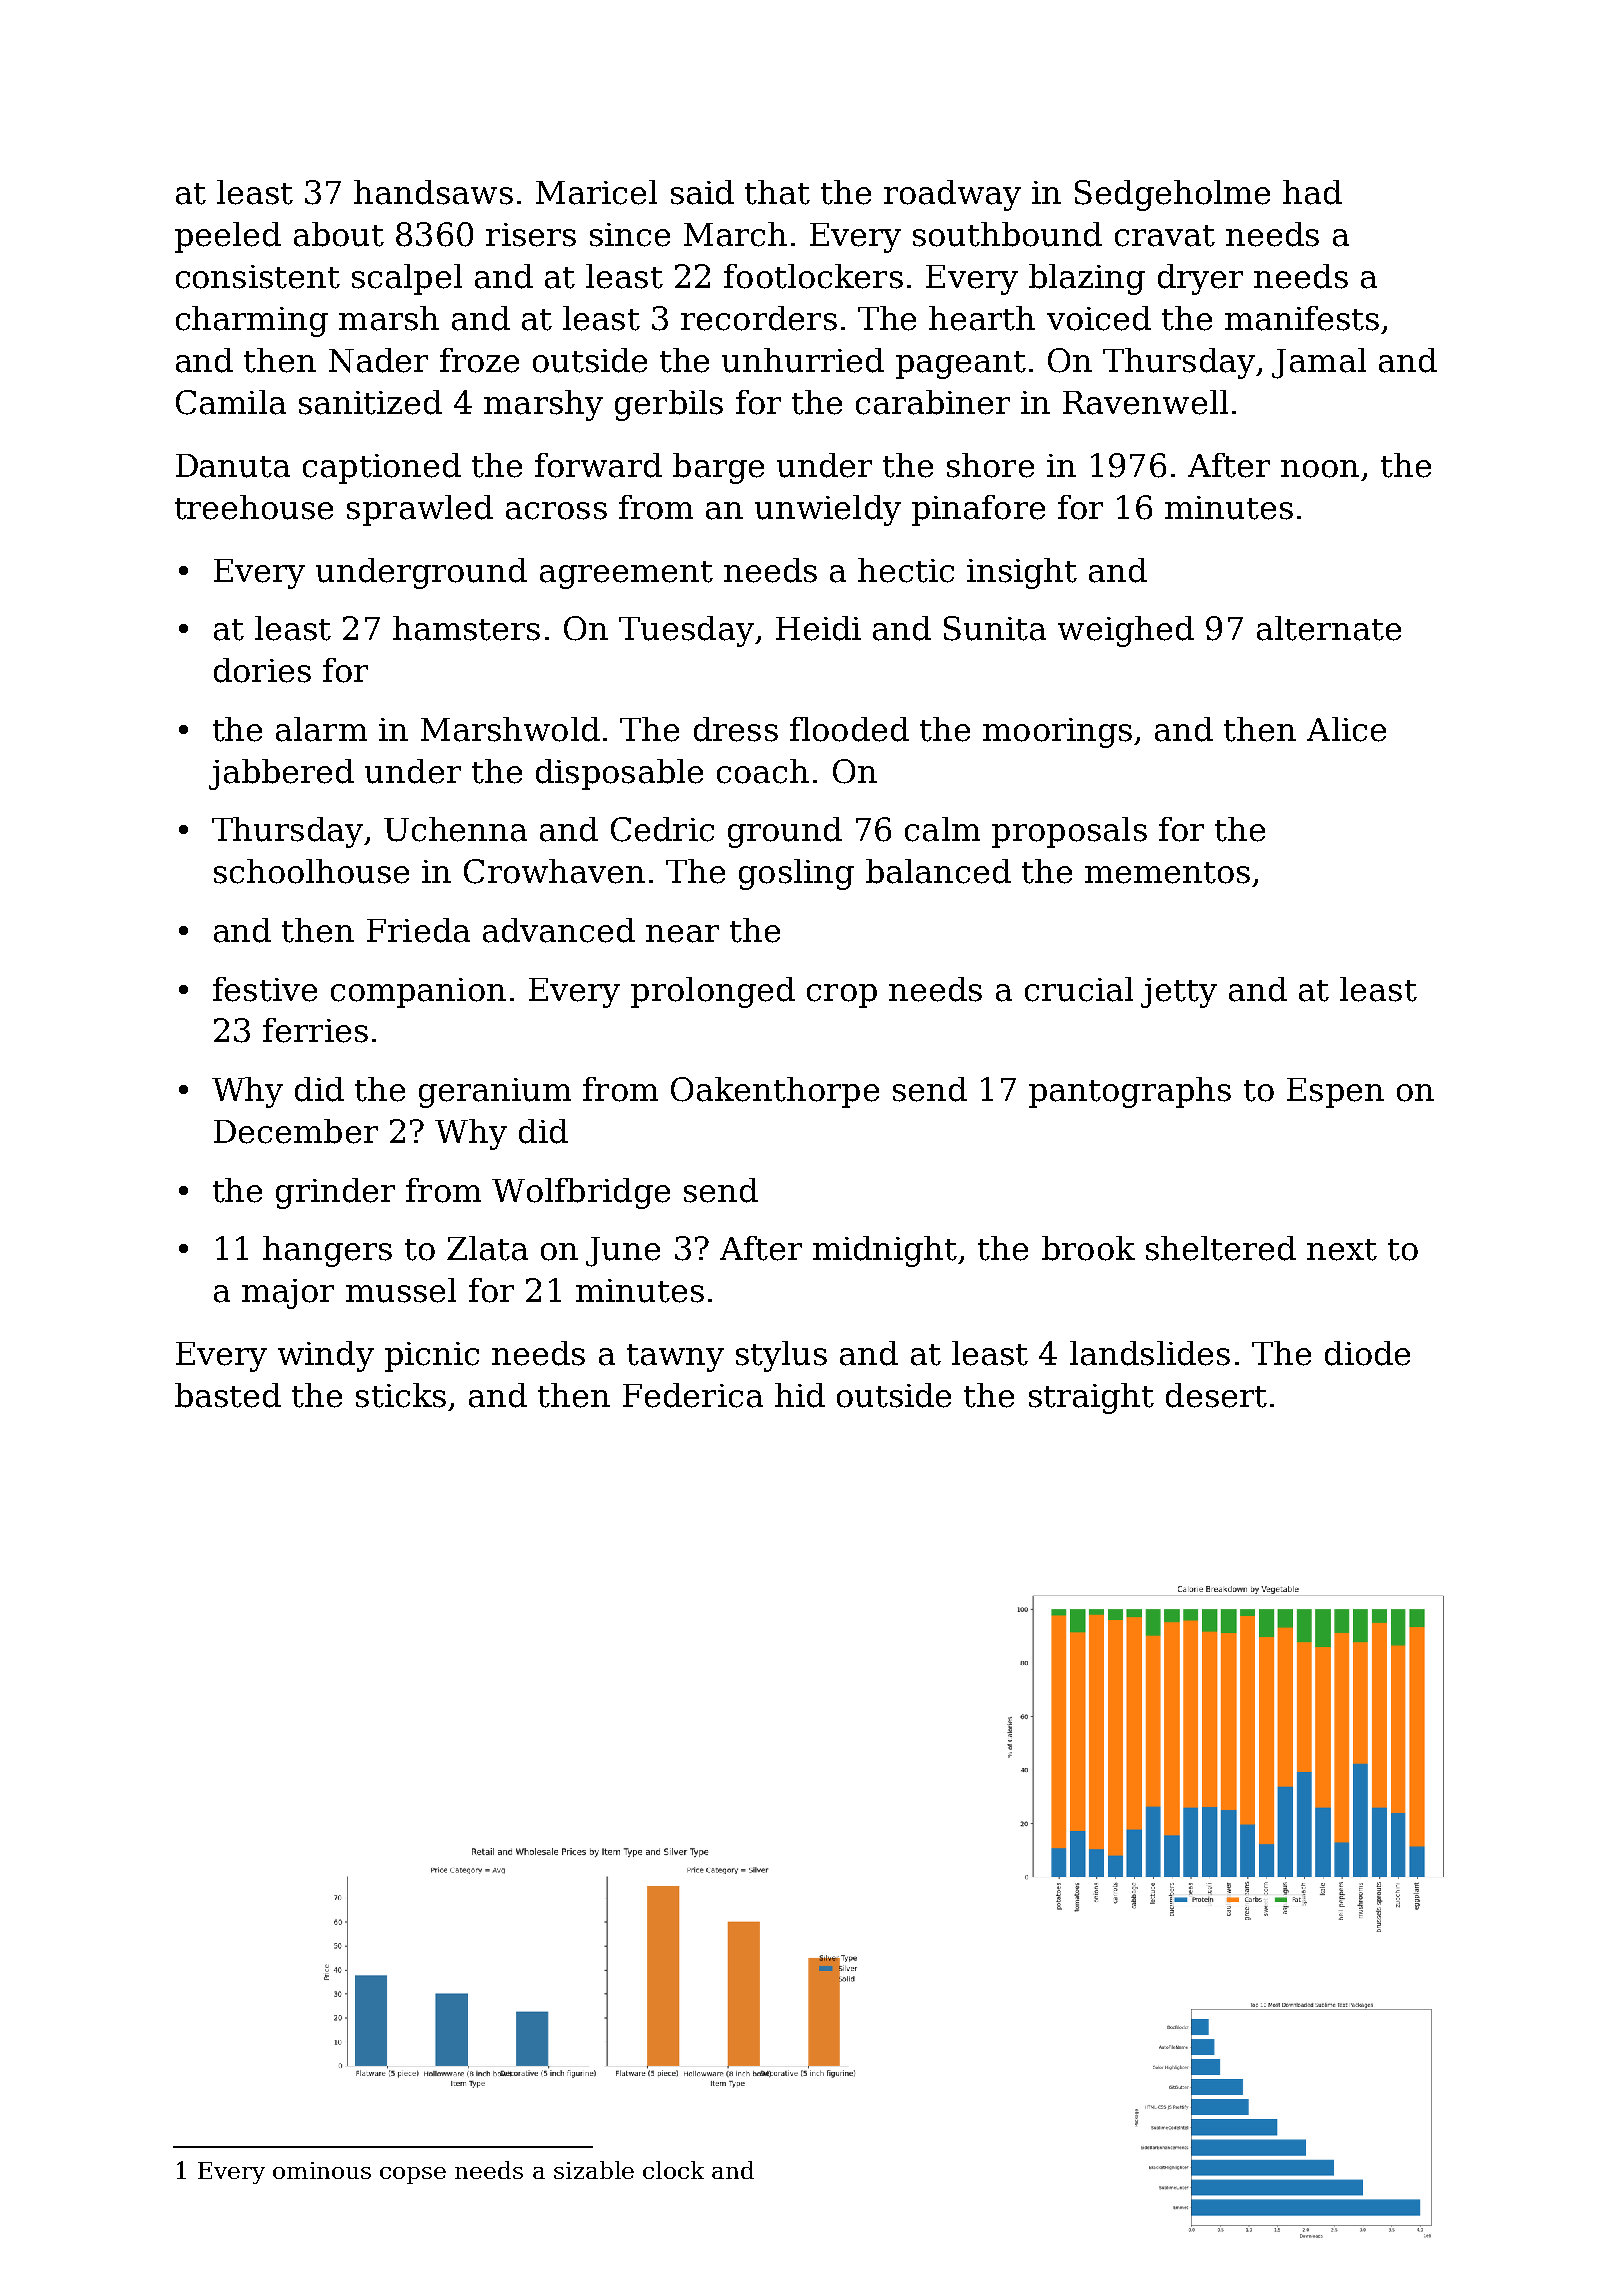  I want to click on windy, so click(326, 1356).
